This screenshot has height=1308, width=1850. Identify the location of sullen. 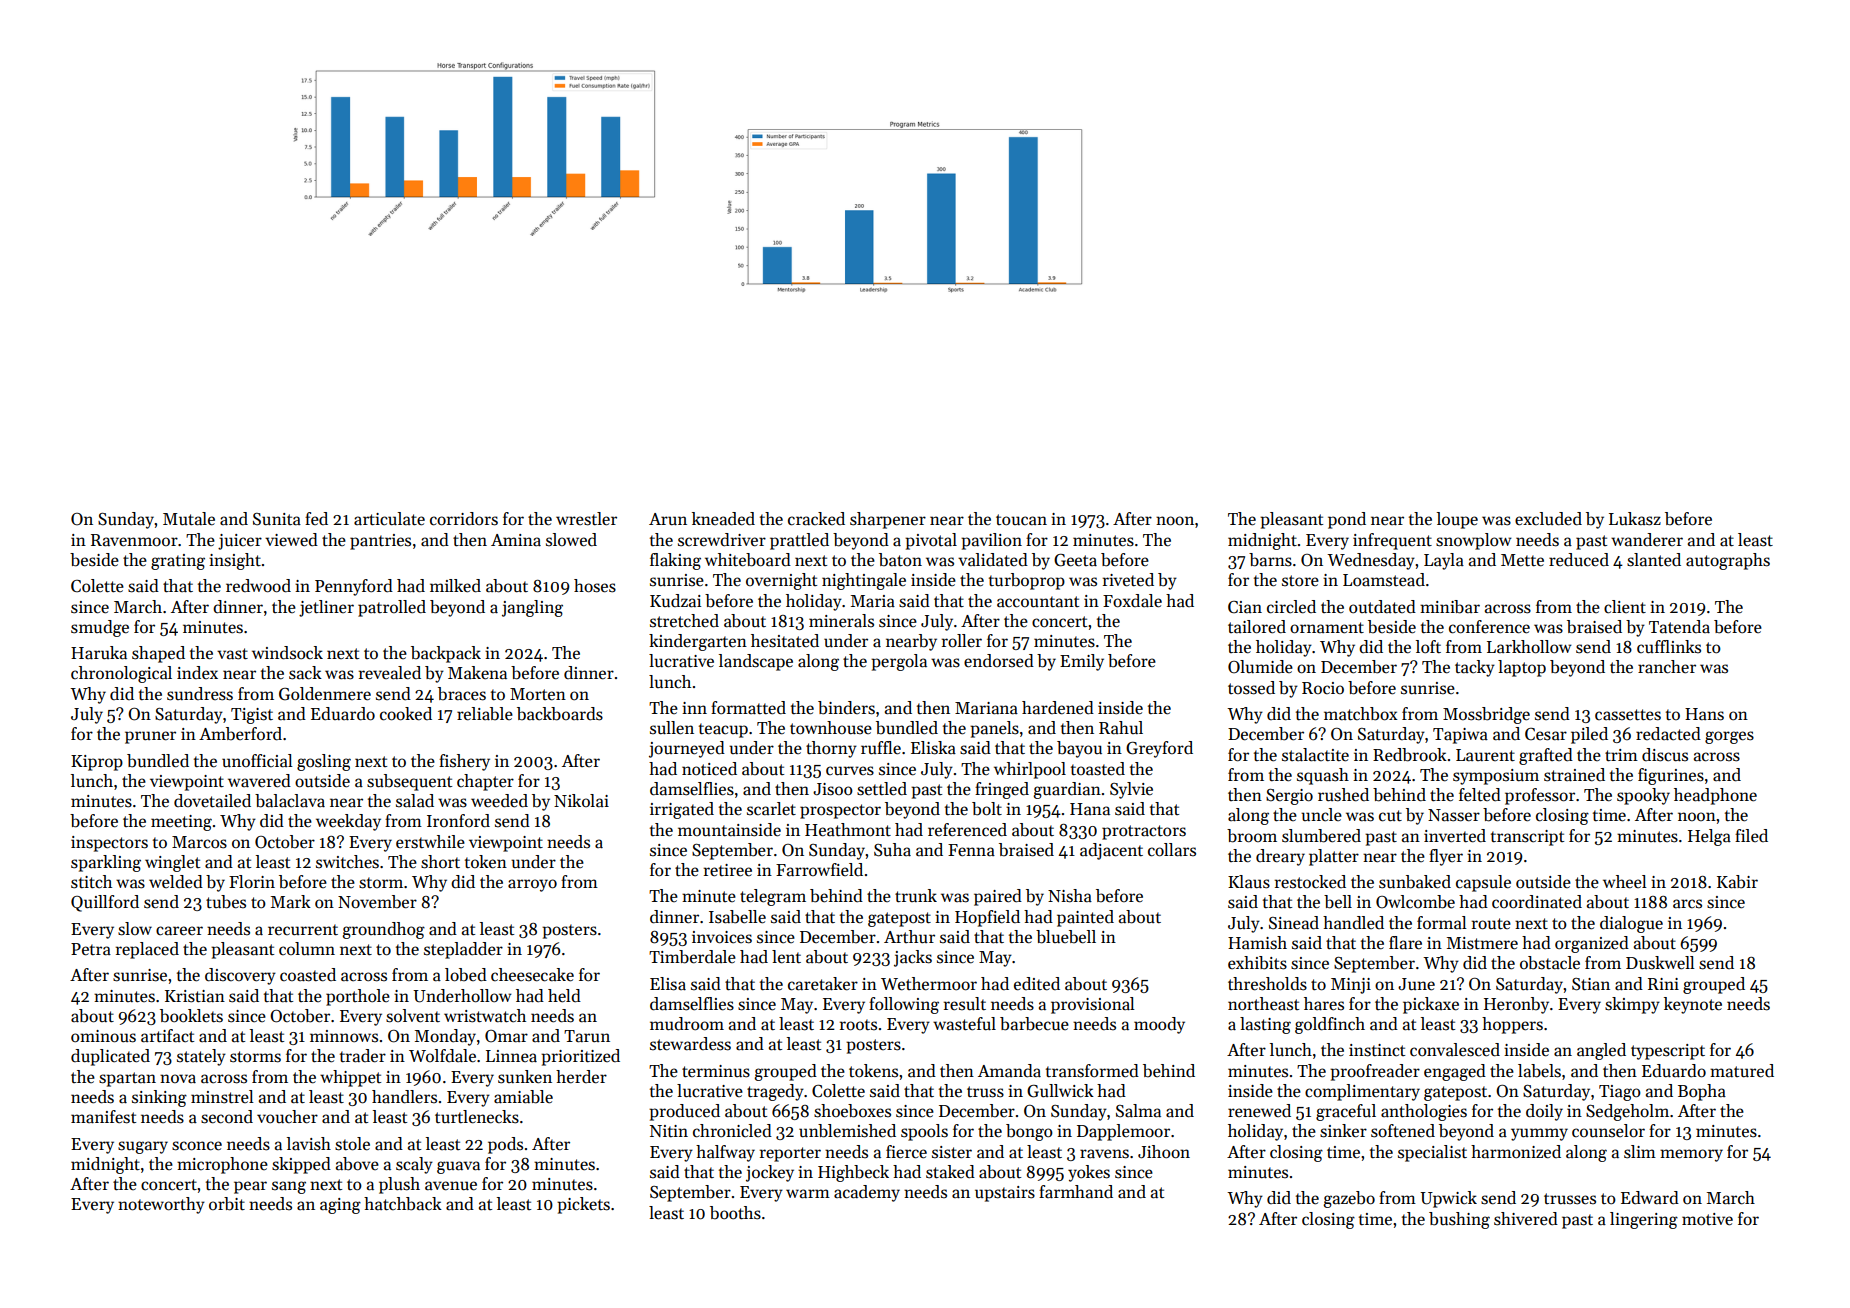
(672, 728).
